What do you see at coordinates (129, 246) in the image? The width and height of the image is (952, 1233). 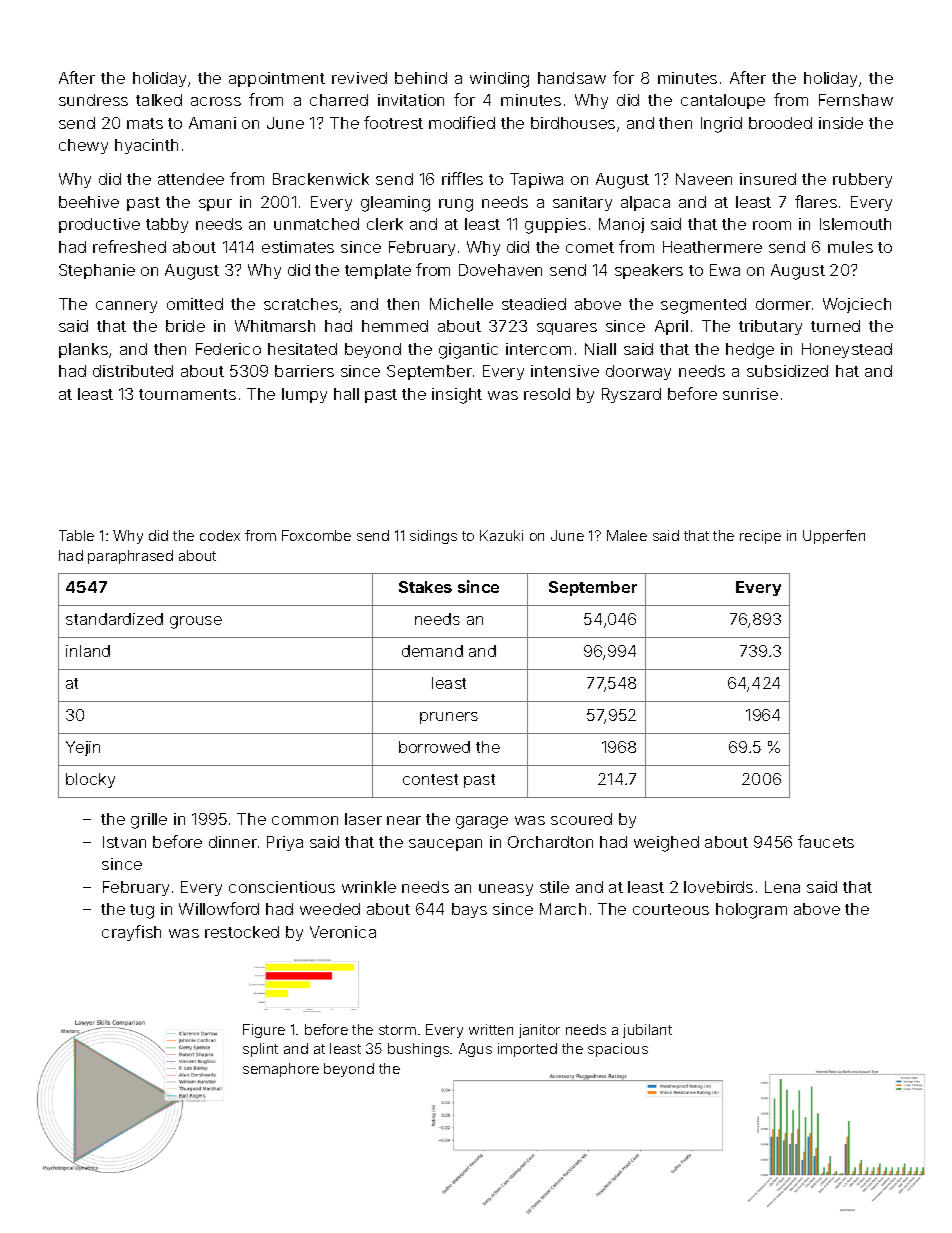 I see `refreshed` at bounding box center [129, 246].
